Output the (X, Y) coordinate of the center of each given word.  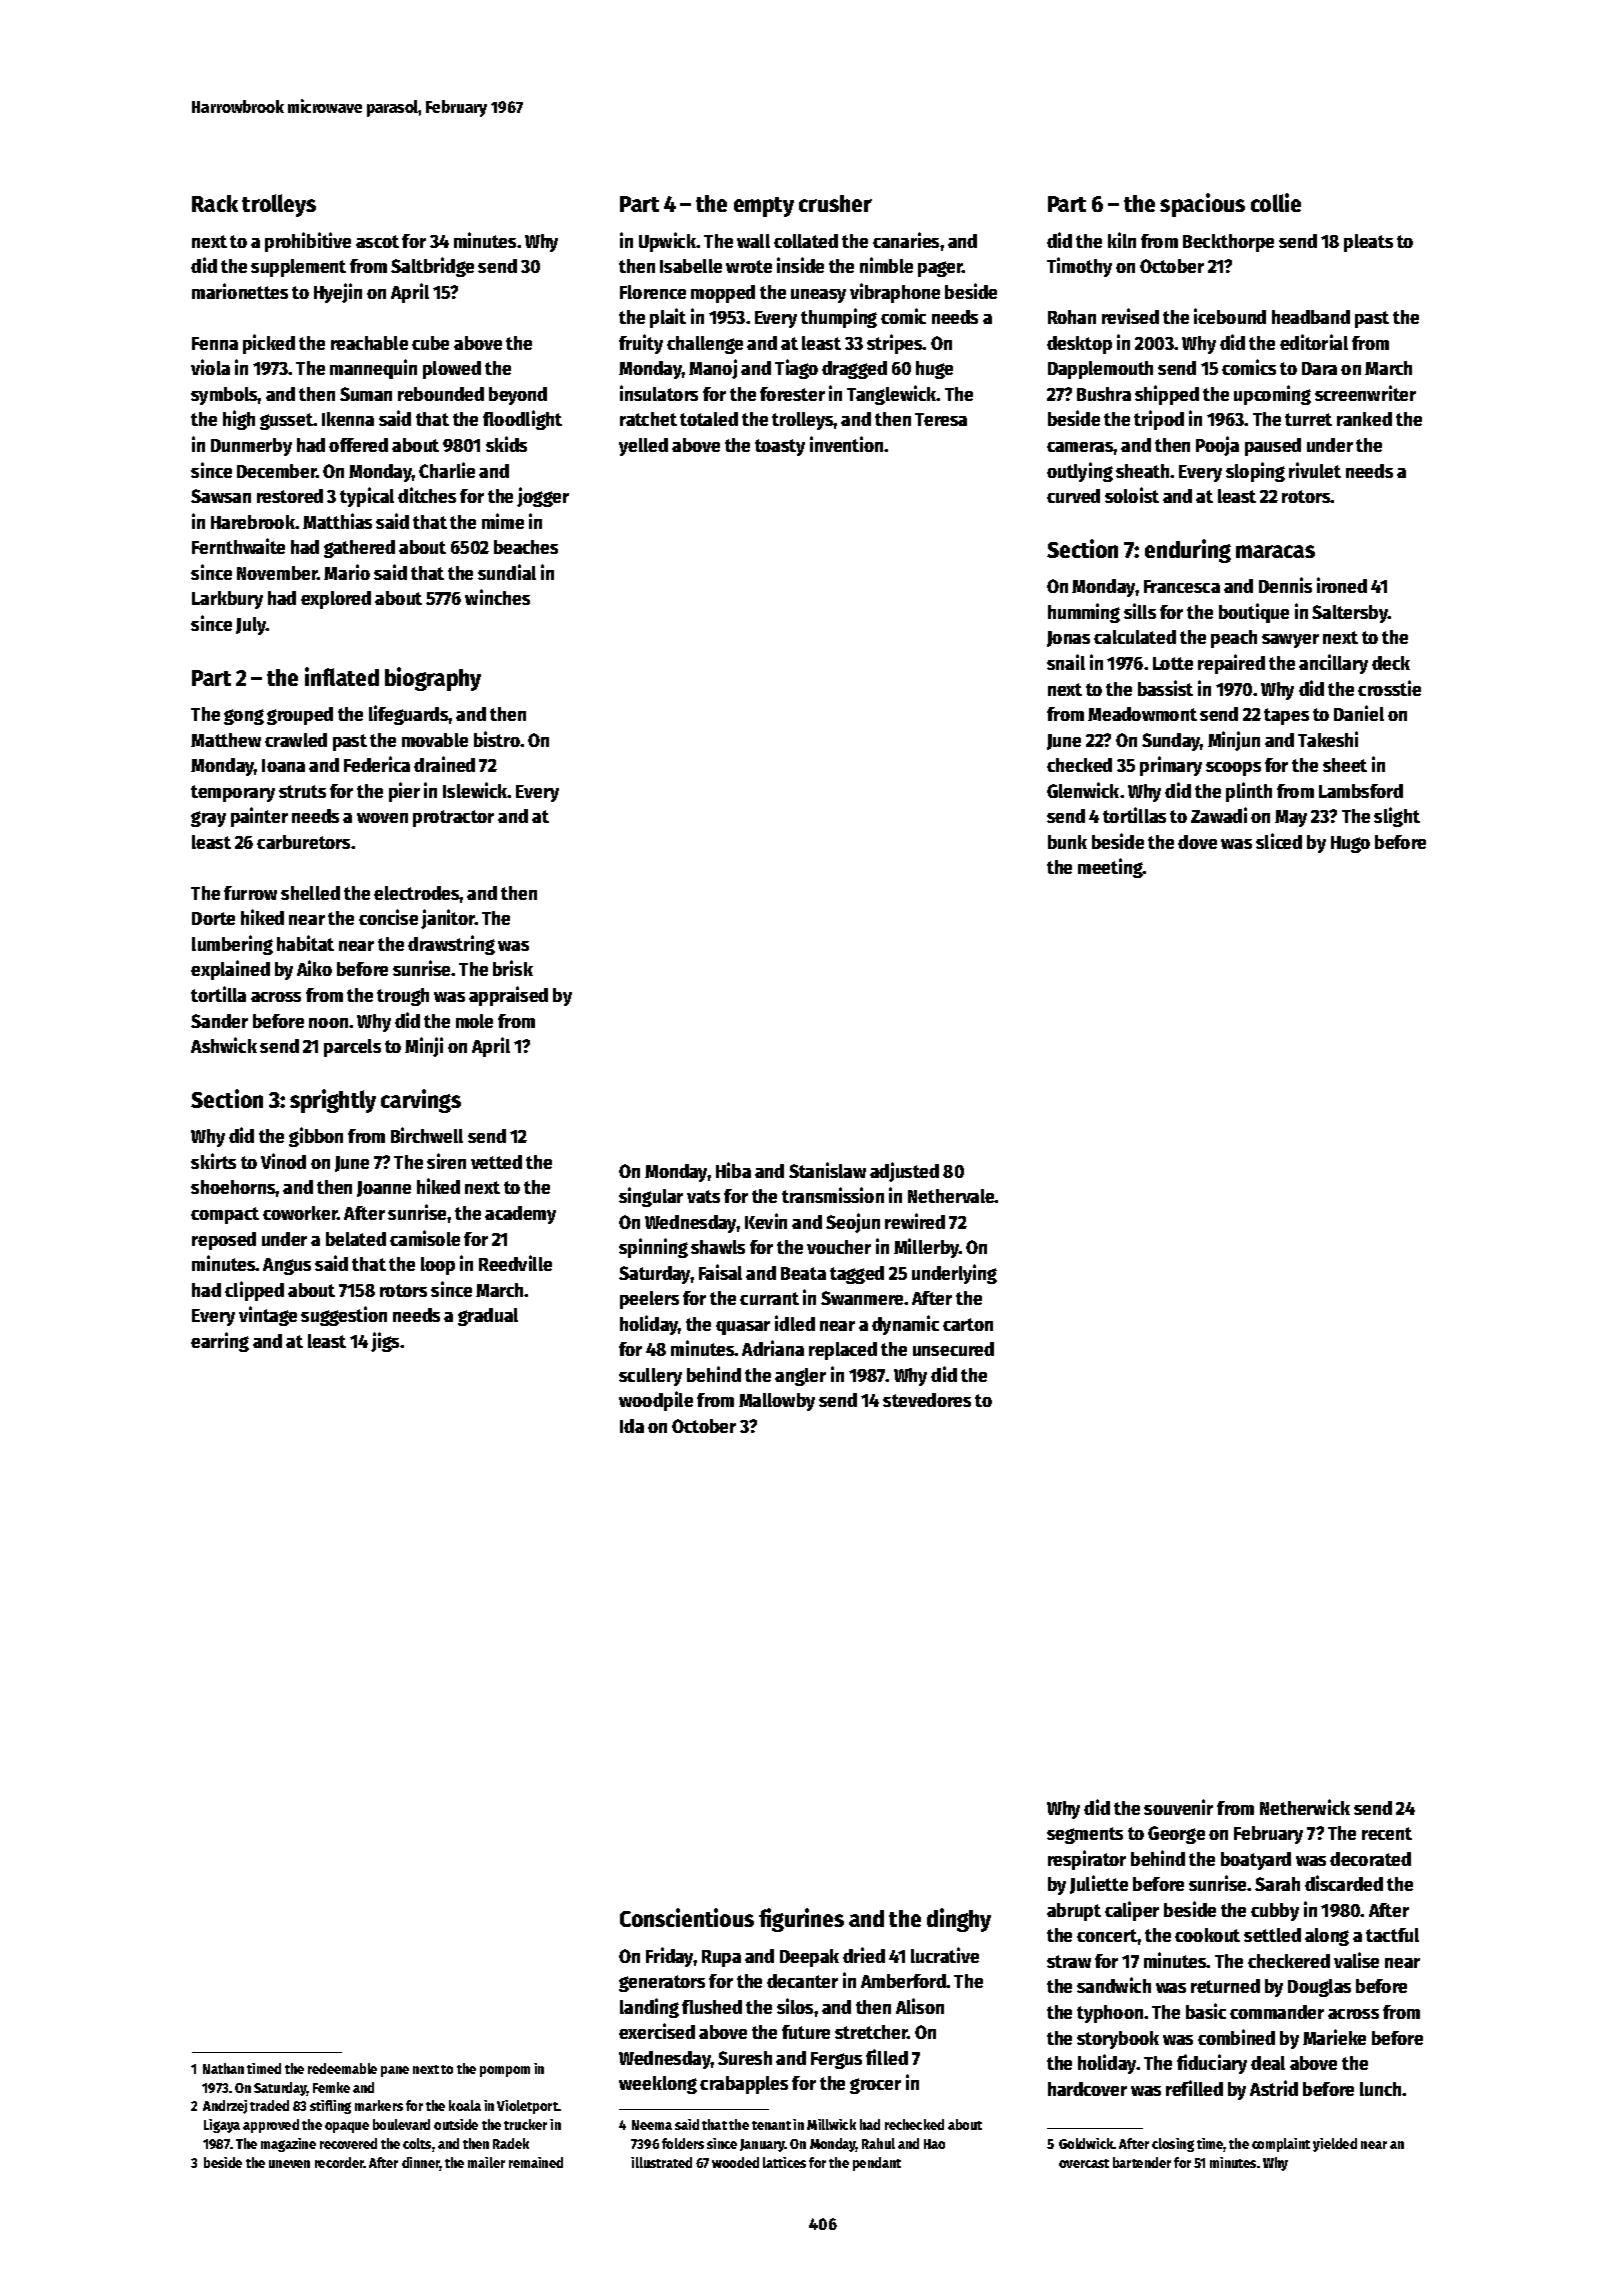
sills (1140, 611)
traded (269, 2105)
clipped (254, 1291)
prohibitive (308, 242)
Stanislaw (827, 1170)
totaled (709, 419)
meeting (1110, 868)
